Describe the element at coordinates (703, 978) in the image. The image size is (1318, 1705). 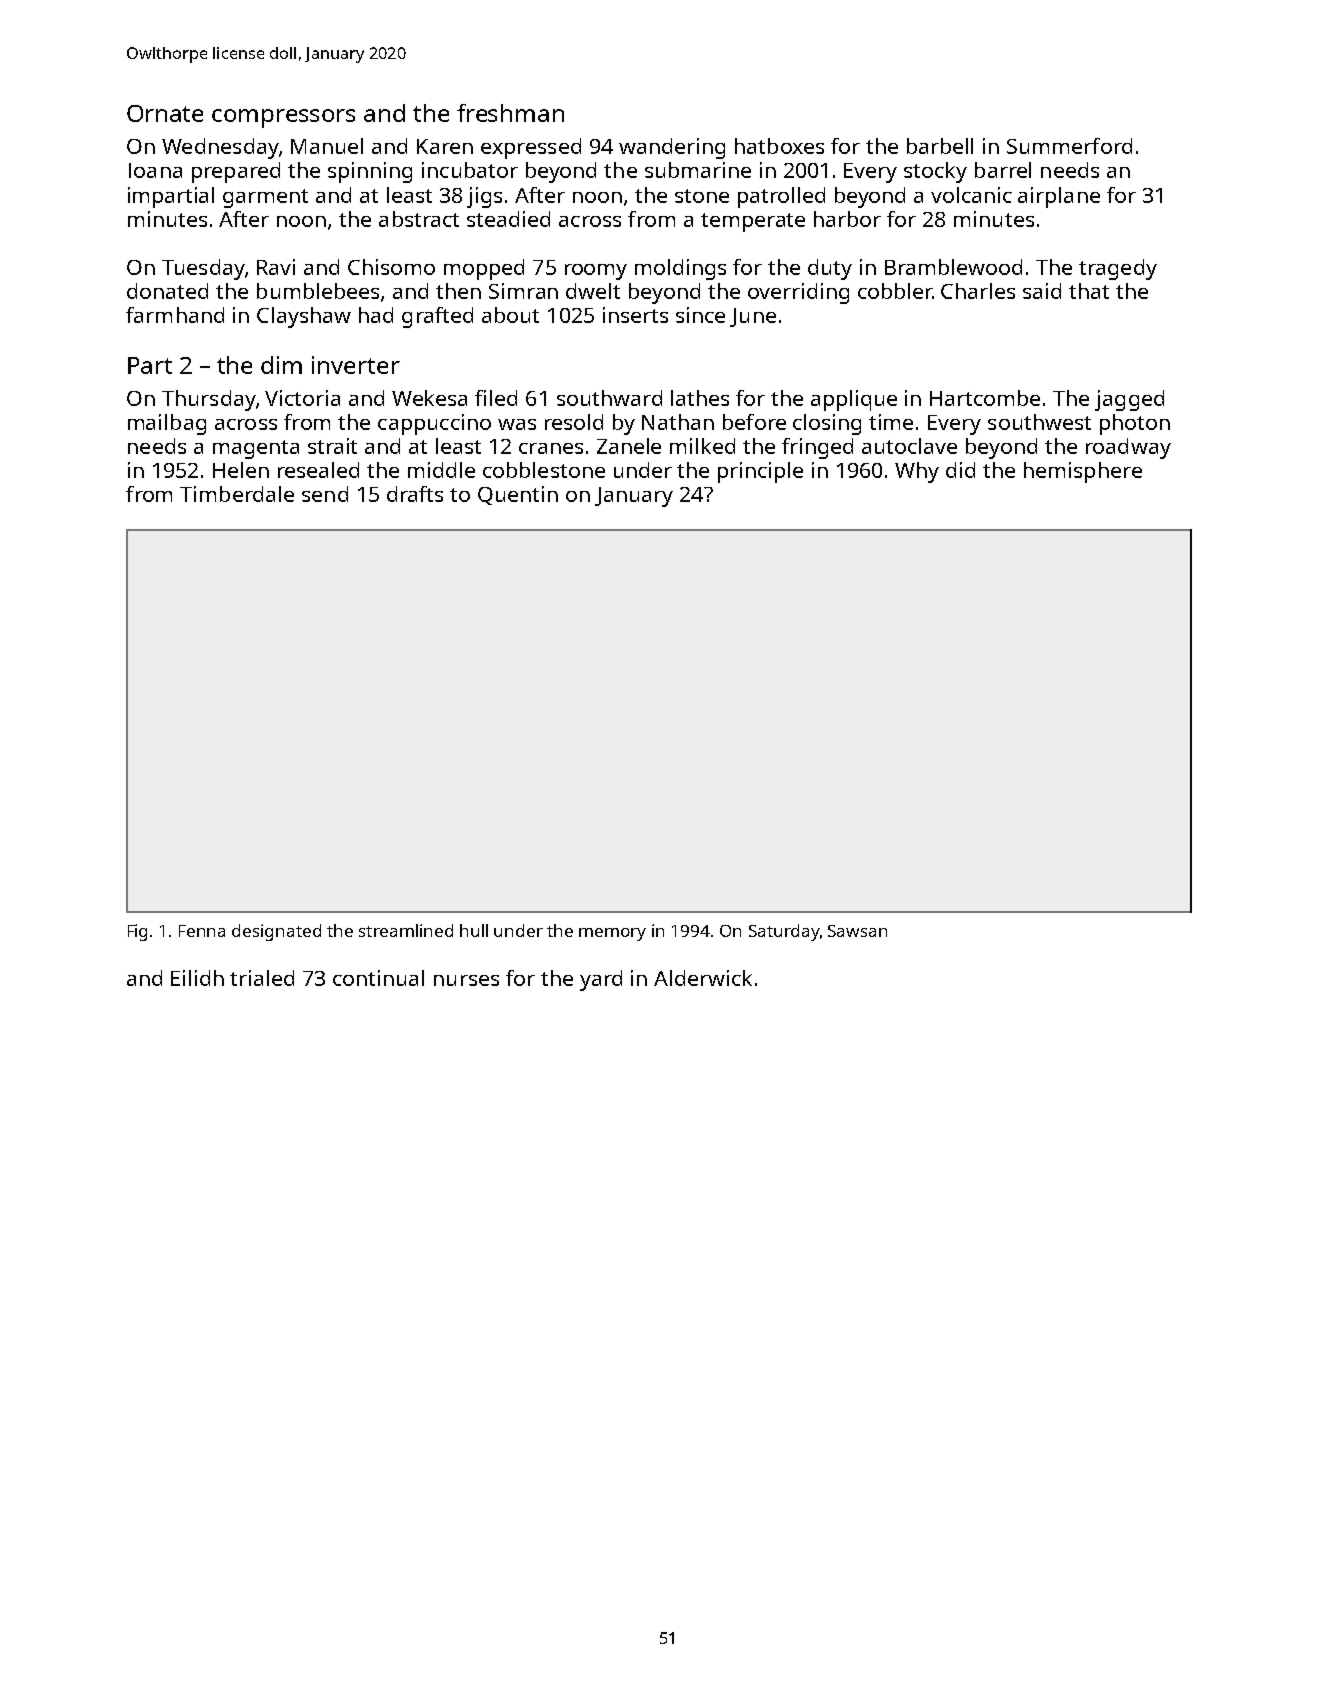
I see `Alderwick` at that location.
